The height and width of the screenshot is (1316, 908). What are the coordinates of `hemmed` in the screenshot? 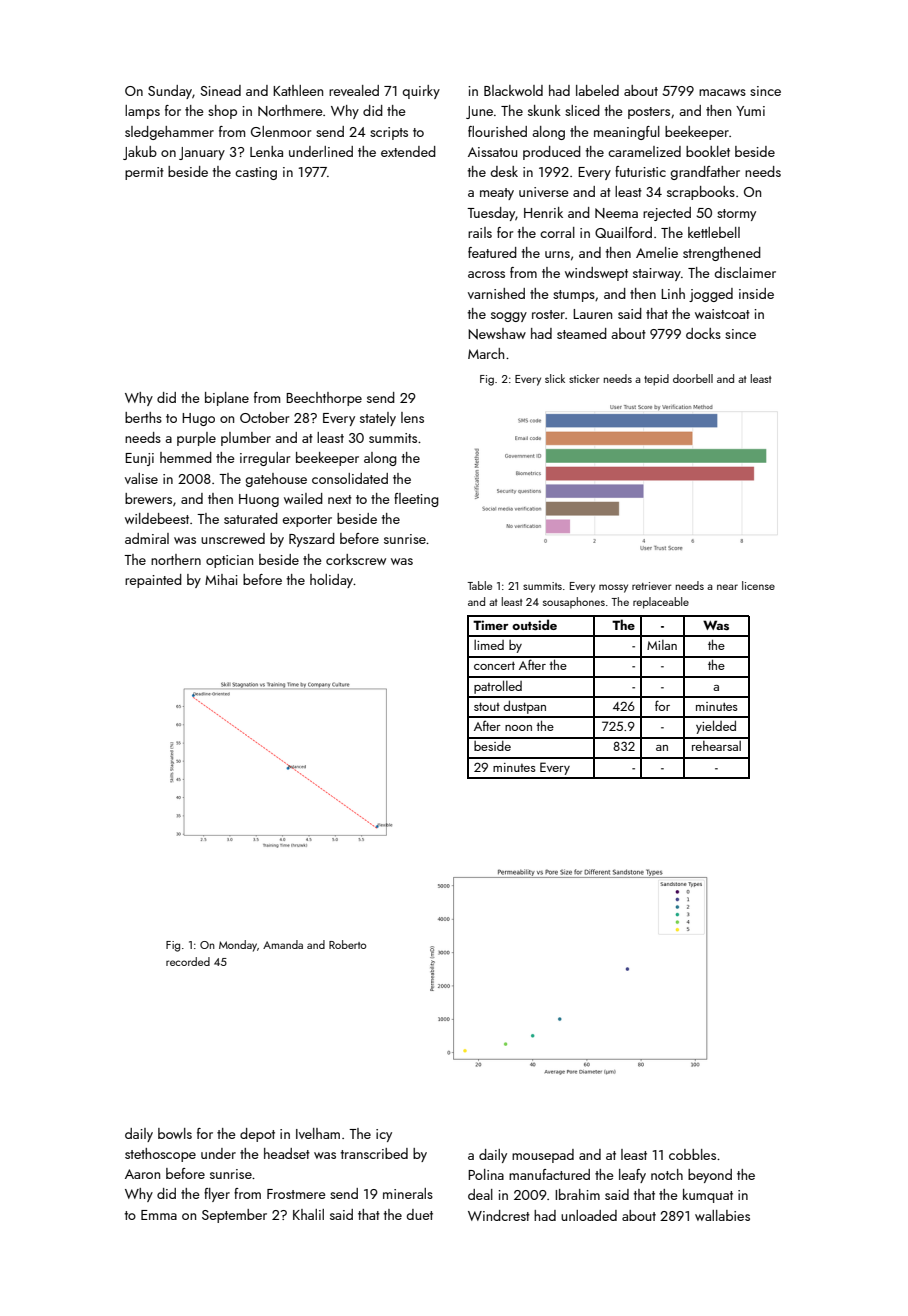 It's located at (186, 457).
